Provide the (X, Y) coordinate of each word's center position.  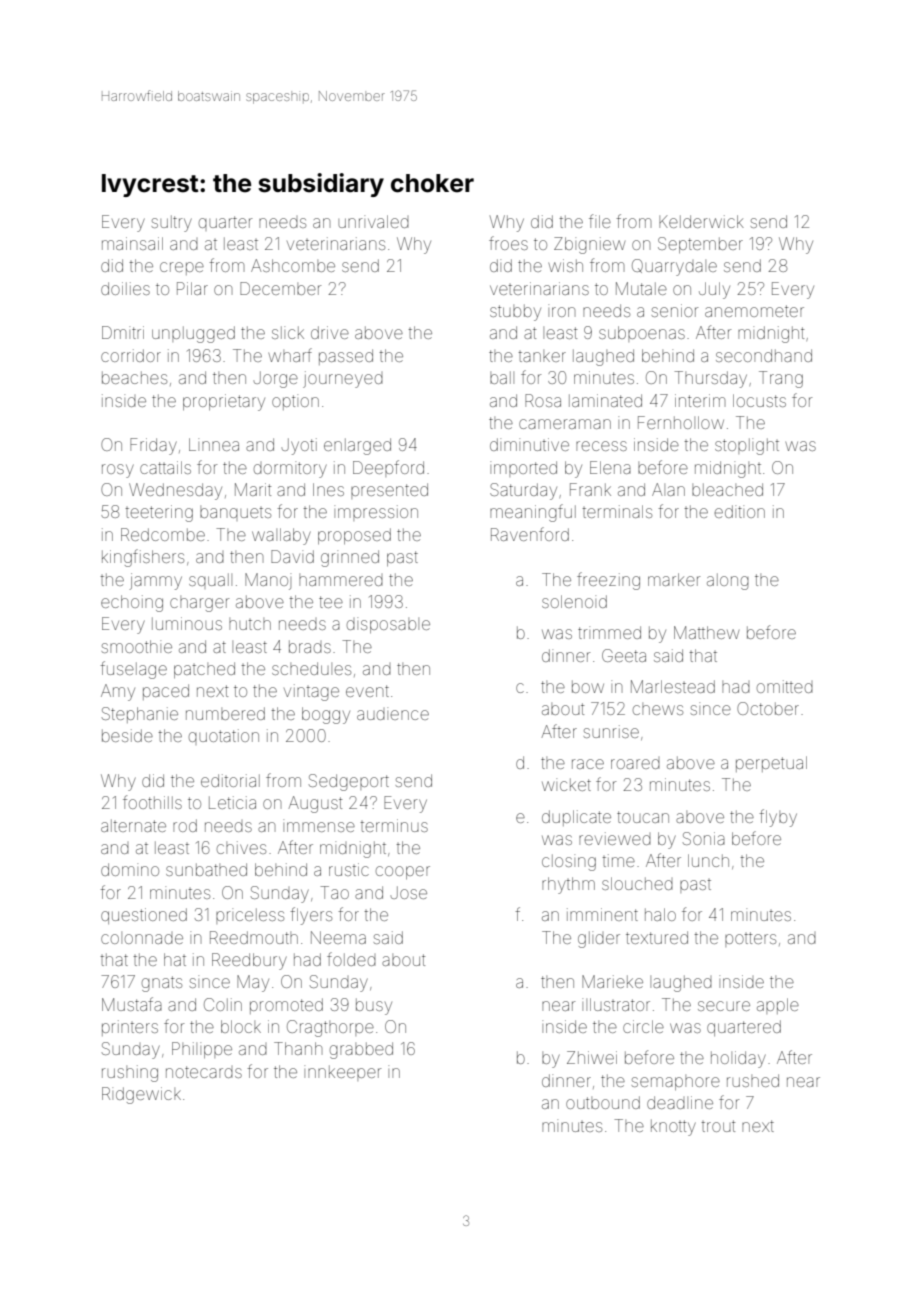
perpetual (771, 764)
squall (210, 579)
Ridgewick (141, 1095)
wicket (566, 784)
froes (508, 243)
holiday (738, 1059)
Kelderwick (701, 221)
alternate (133, 825)
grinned (350, 558)
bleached (727, 489)
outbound (603, 1102)
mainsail (132, 243)
